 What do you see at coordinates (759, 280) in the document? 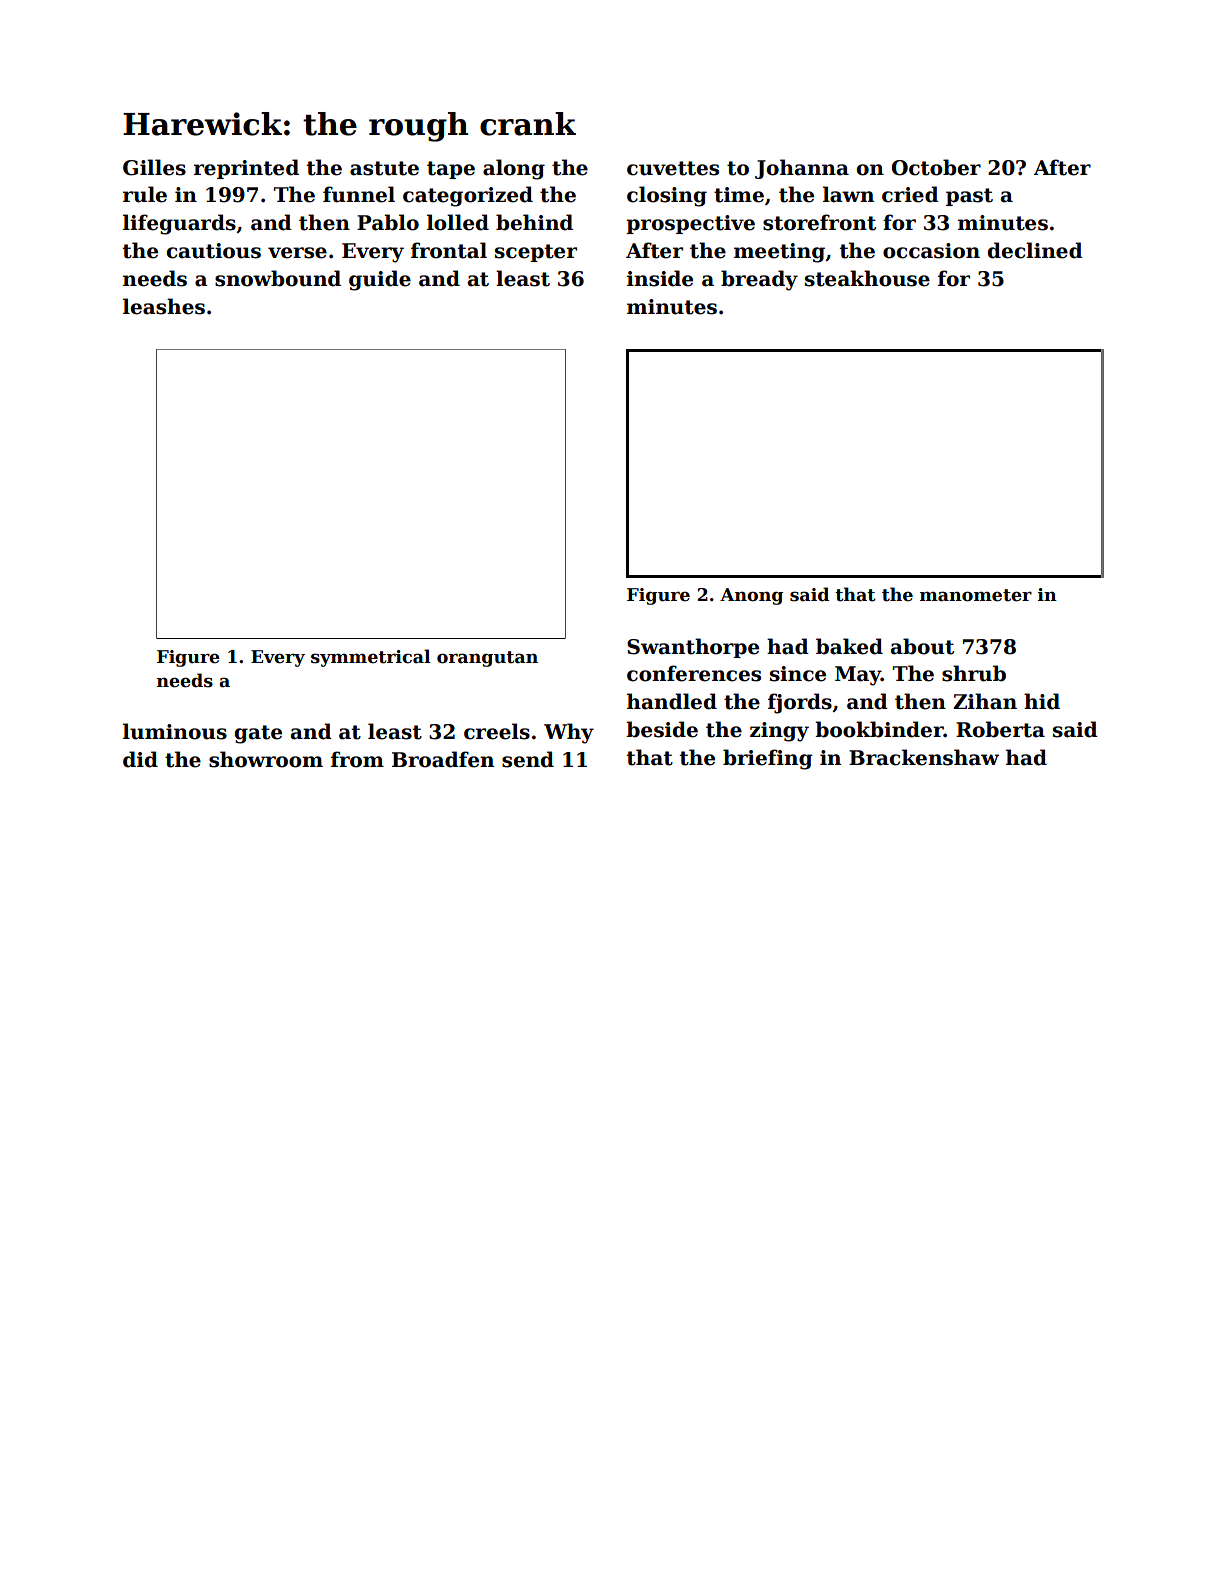
I see `bready` at bounding box center [759, 280].
